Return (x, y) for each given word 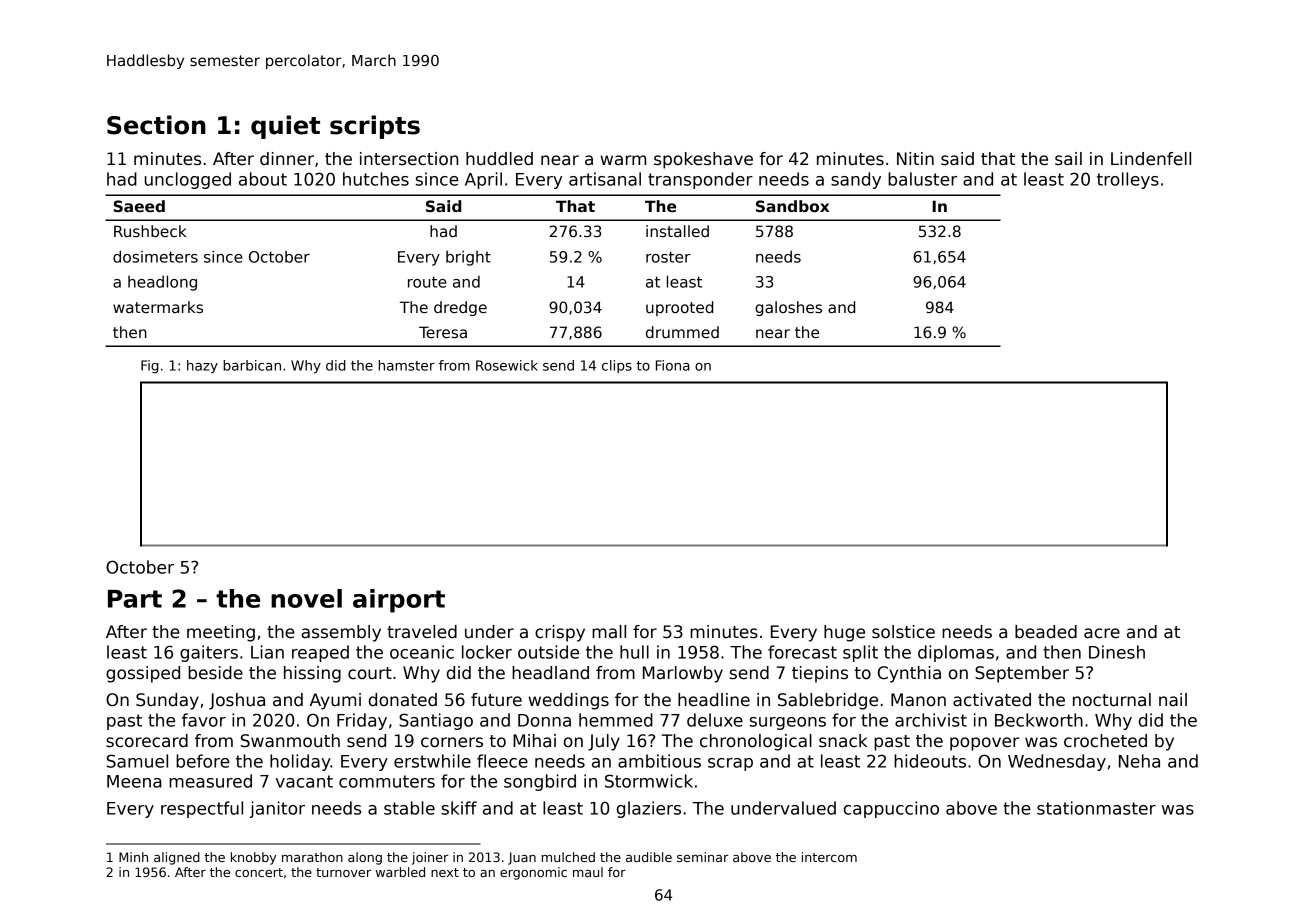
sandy (856, 180)
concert (259, 872)
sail (1068, 159)
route (427, 282)
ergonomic (533, 873)
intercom (829, 857)
